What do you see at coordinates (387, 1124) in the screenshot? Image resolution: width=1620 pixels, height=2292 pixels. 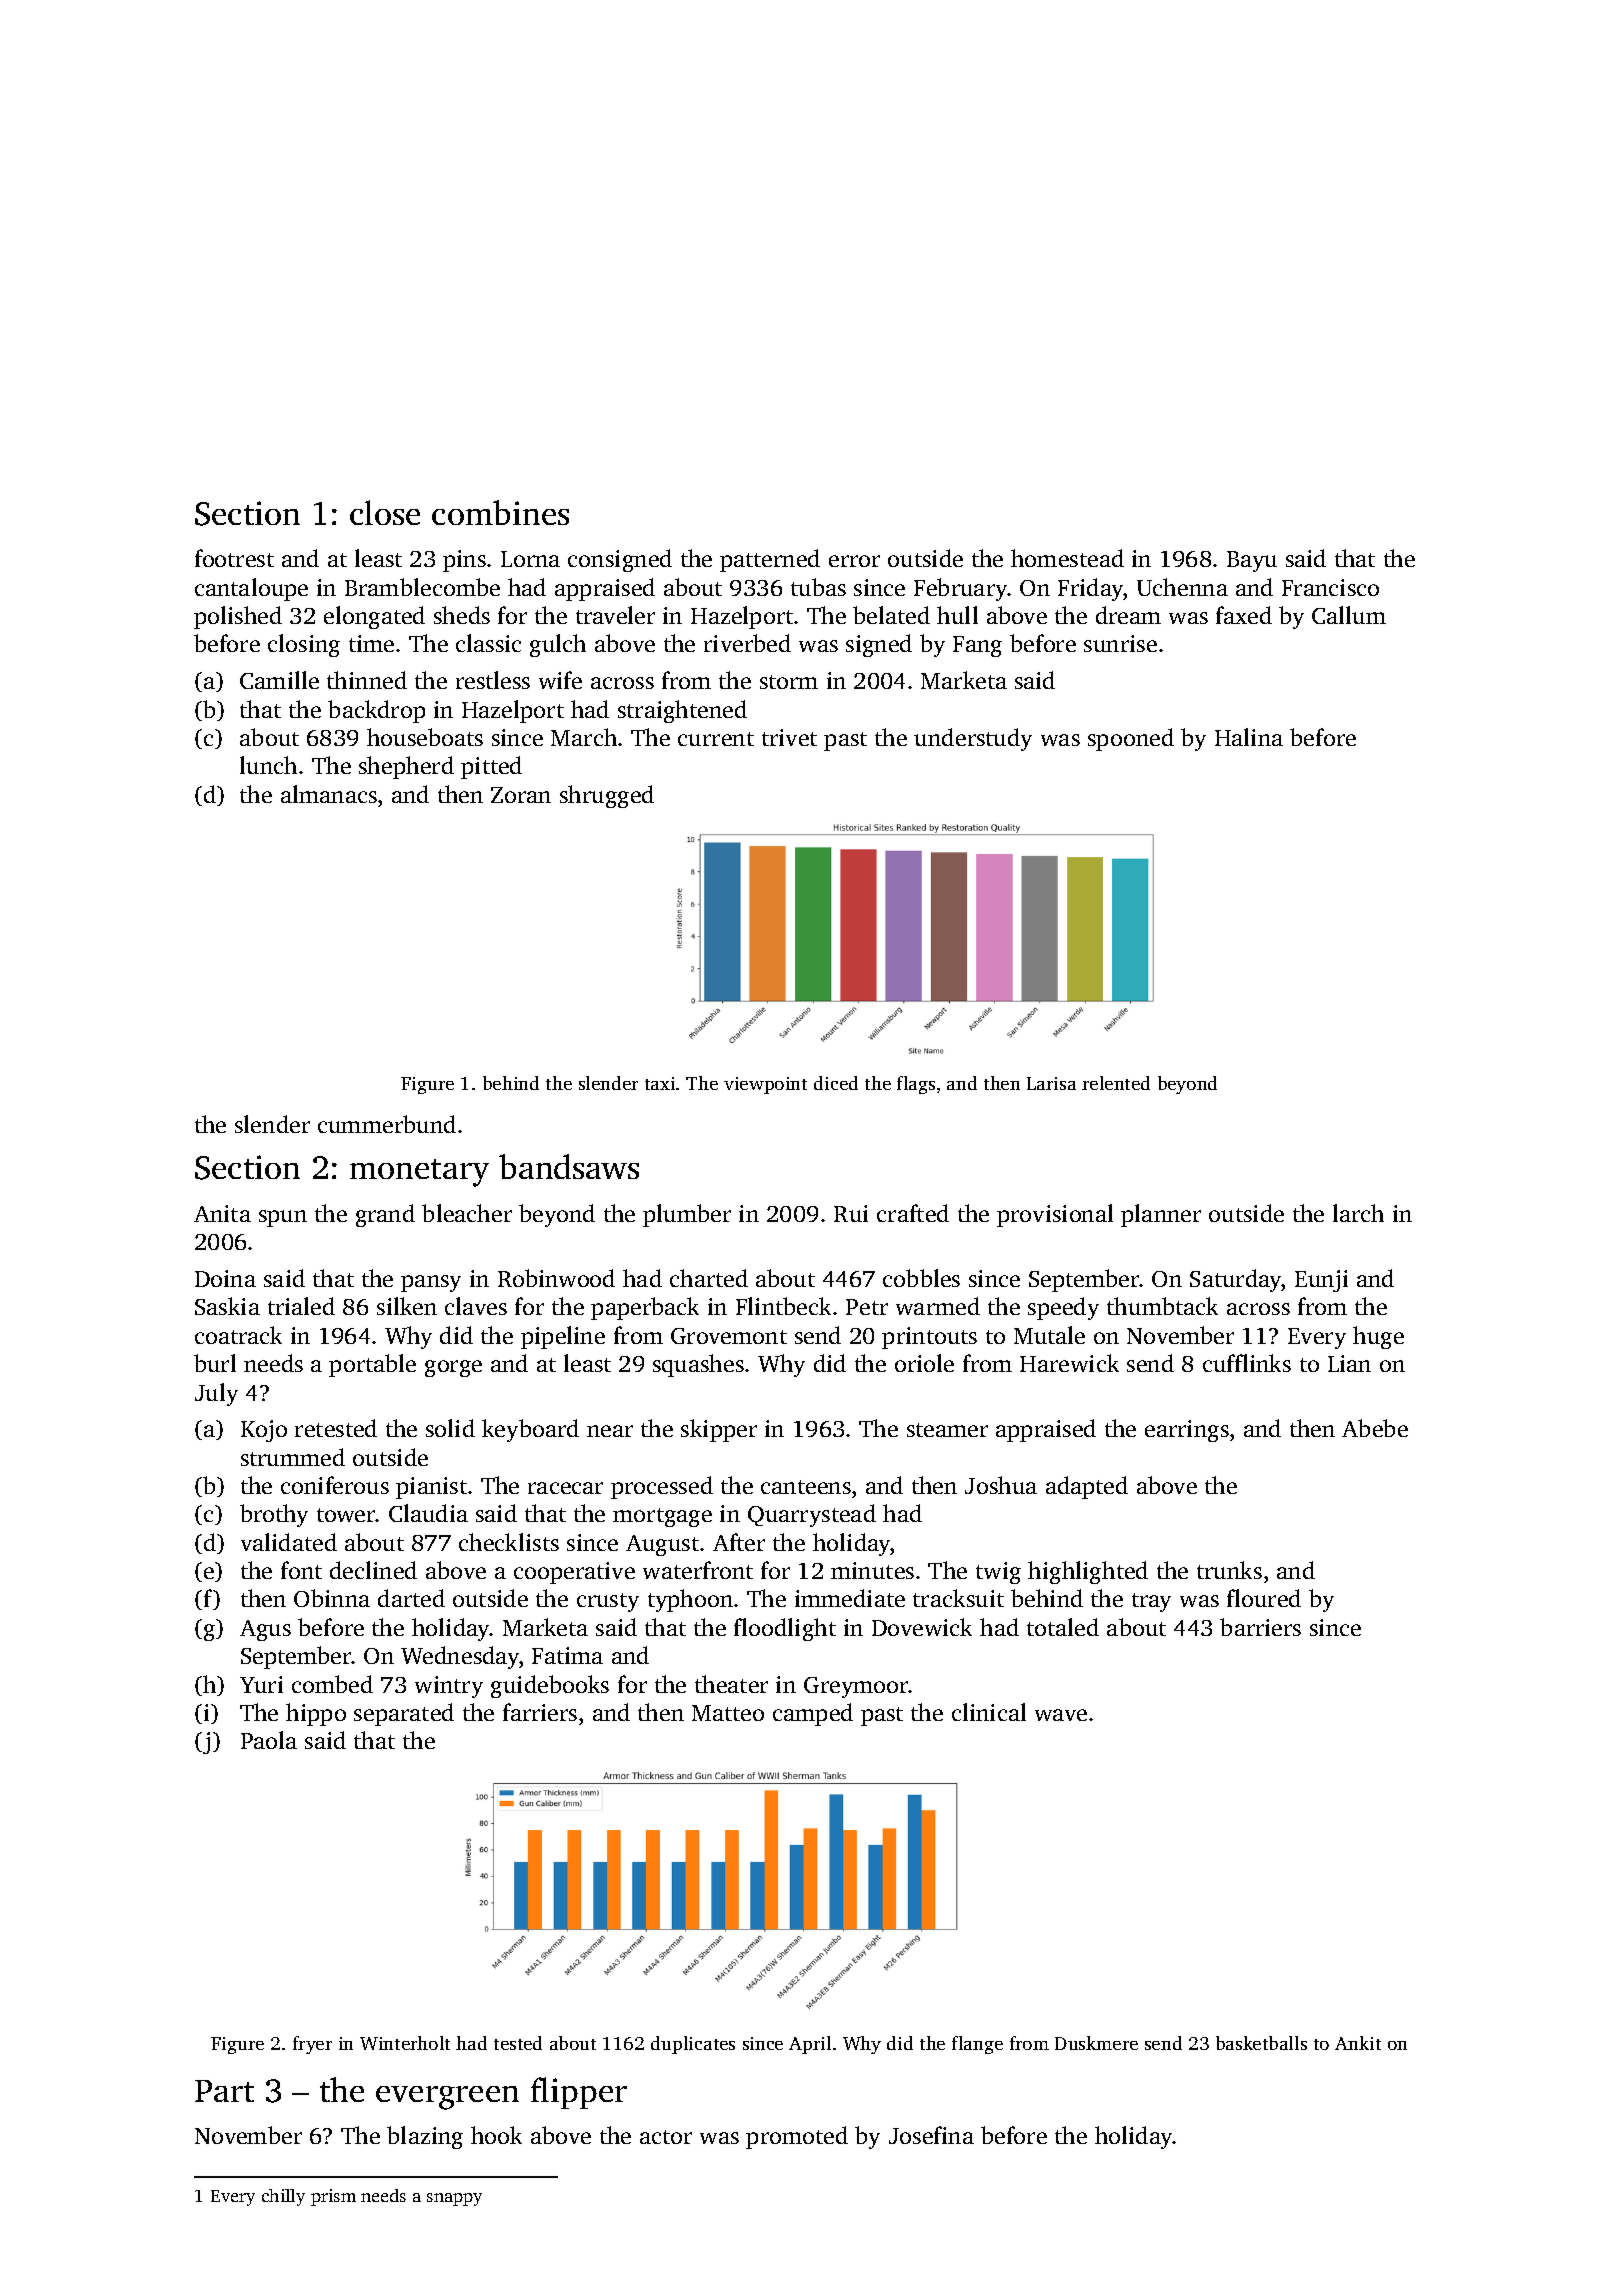 I see `cummerbund` at bounding box center [387, 1124].
